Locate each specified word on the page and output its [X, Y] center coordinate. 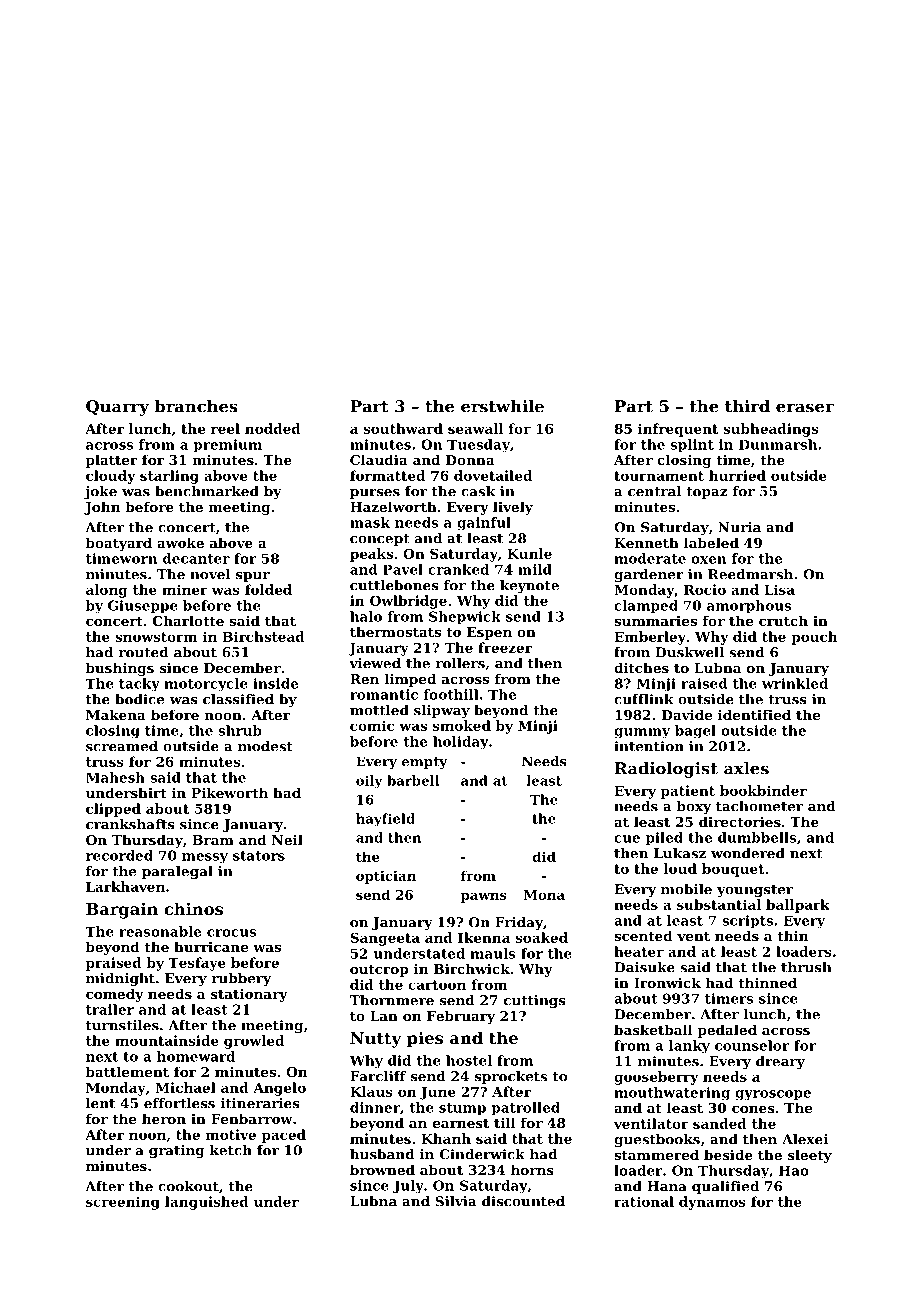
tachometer [759, 806]
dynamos [712, 1203]
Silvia [456, 1201]
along [106, 591]
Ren [364, 679]
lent [100, 1103]
